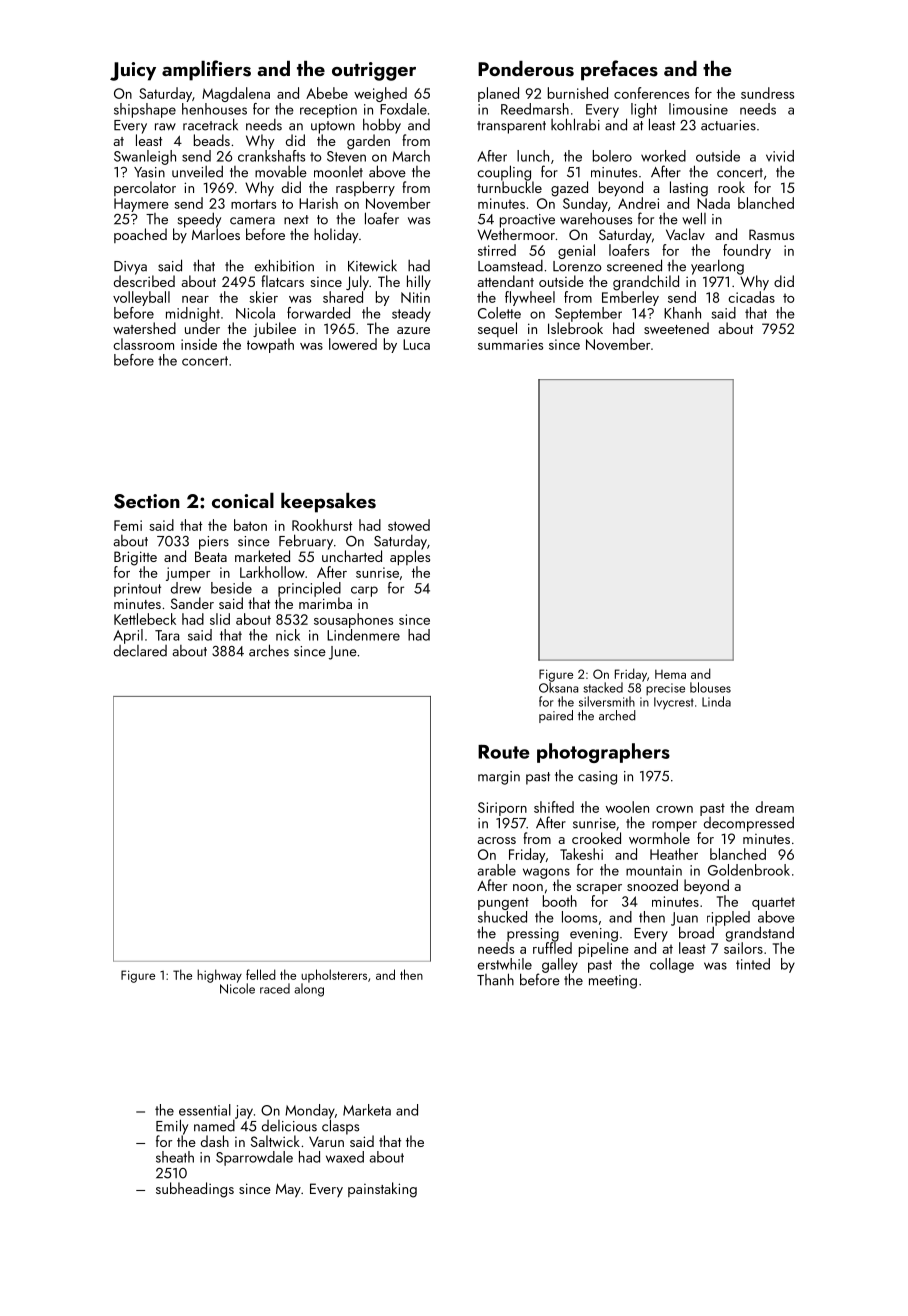 This screenshot has height=1316, width=908. Describe the element at coordinates (577, 266) in the screenshot. I see `Lorenzo` at that location.
